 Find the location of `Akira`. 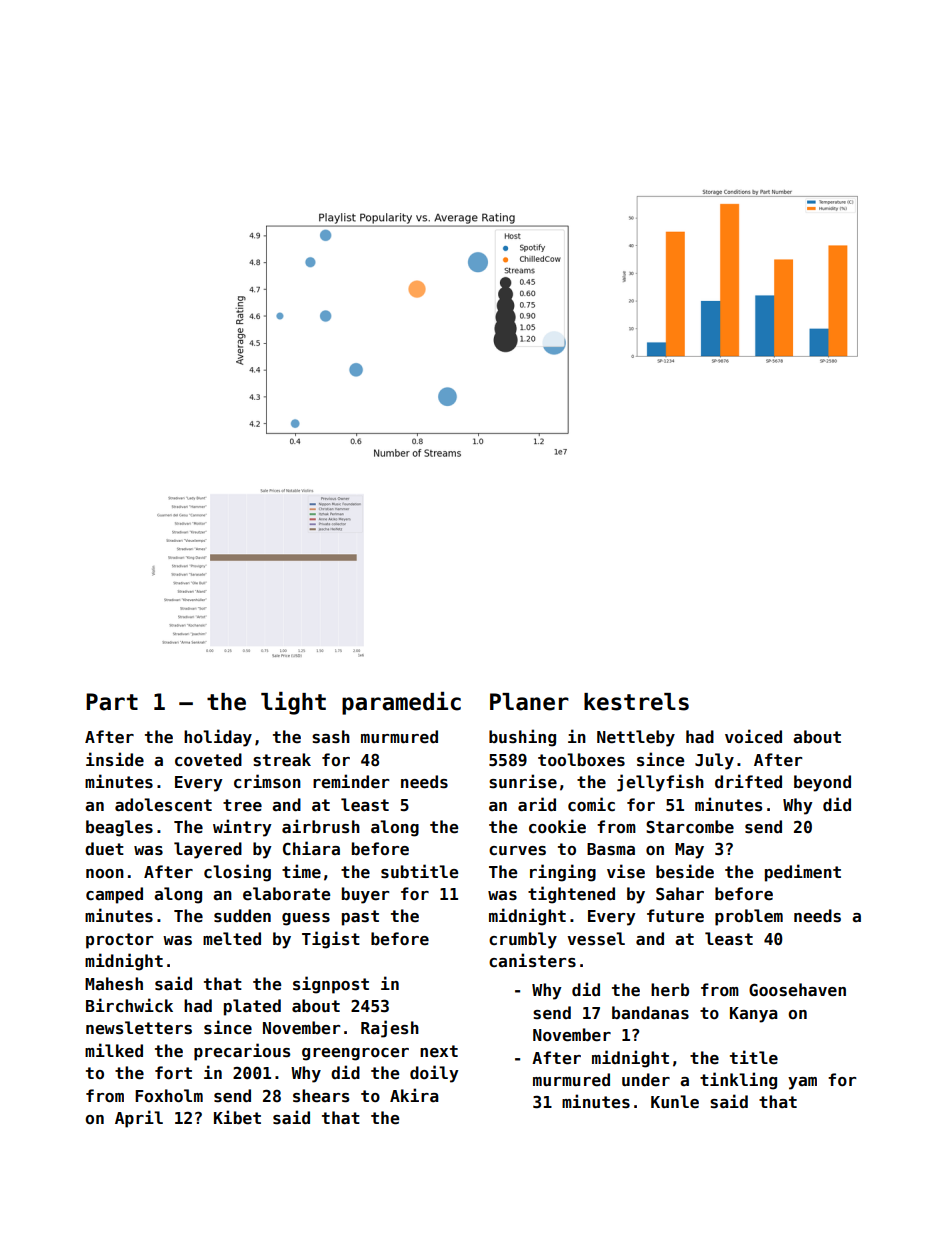

Akira is located at coordinates (414, 1095).
